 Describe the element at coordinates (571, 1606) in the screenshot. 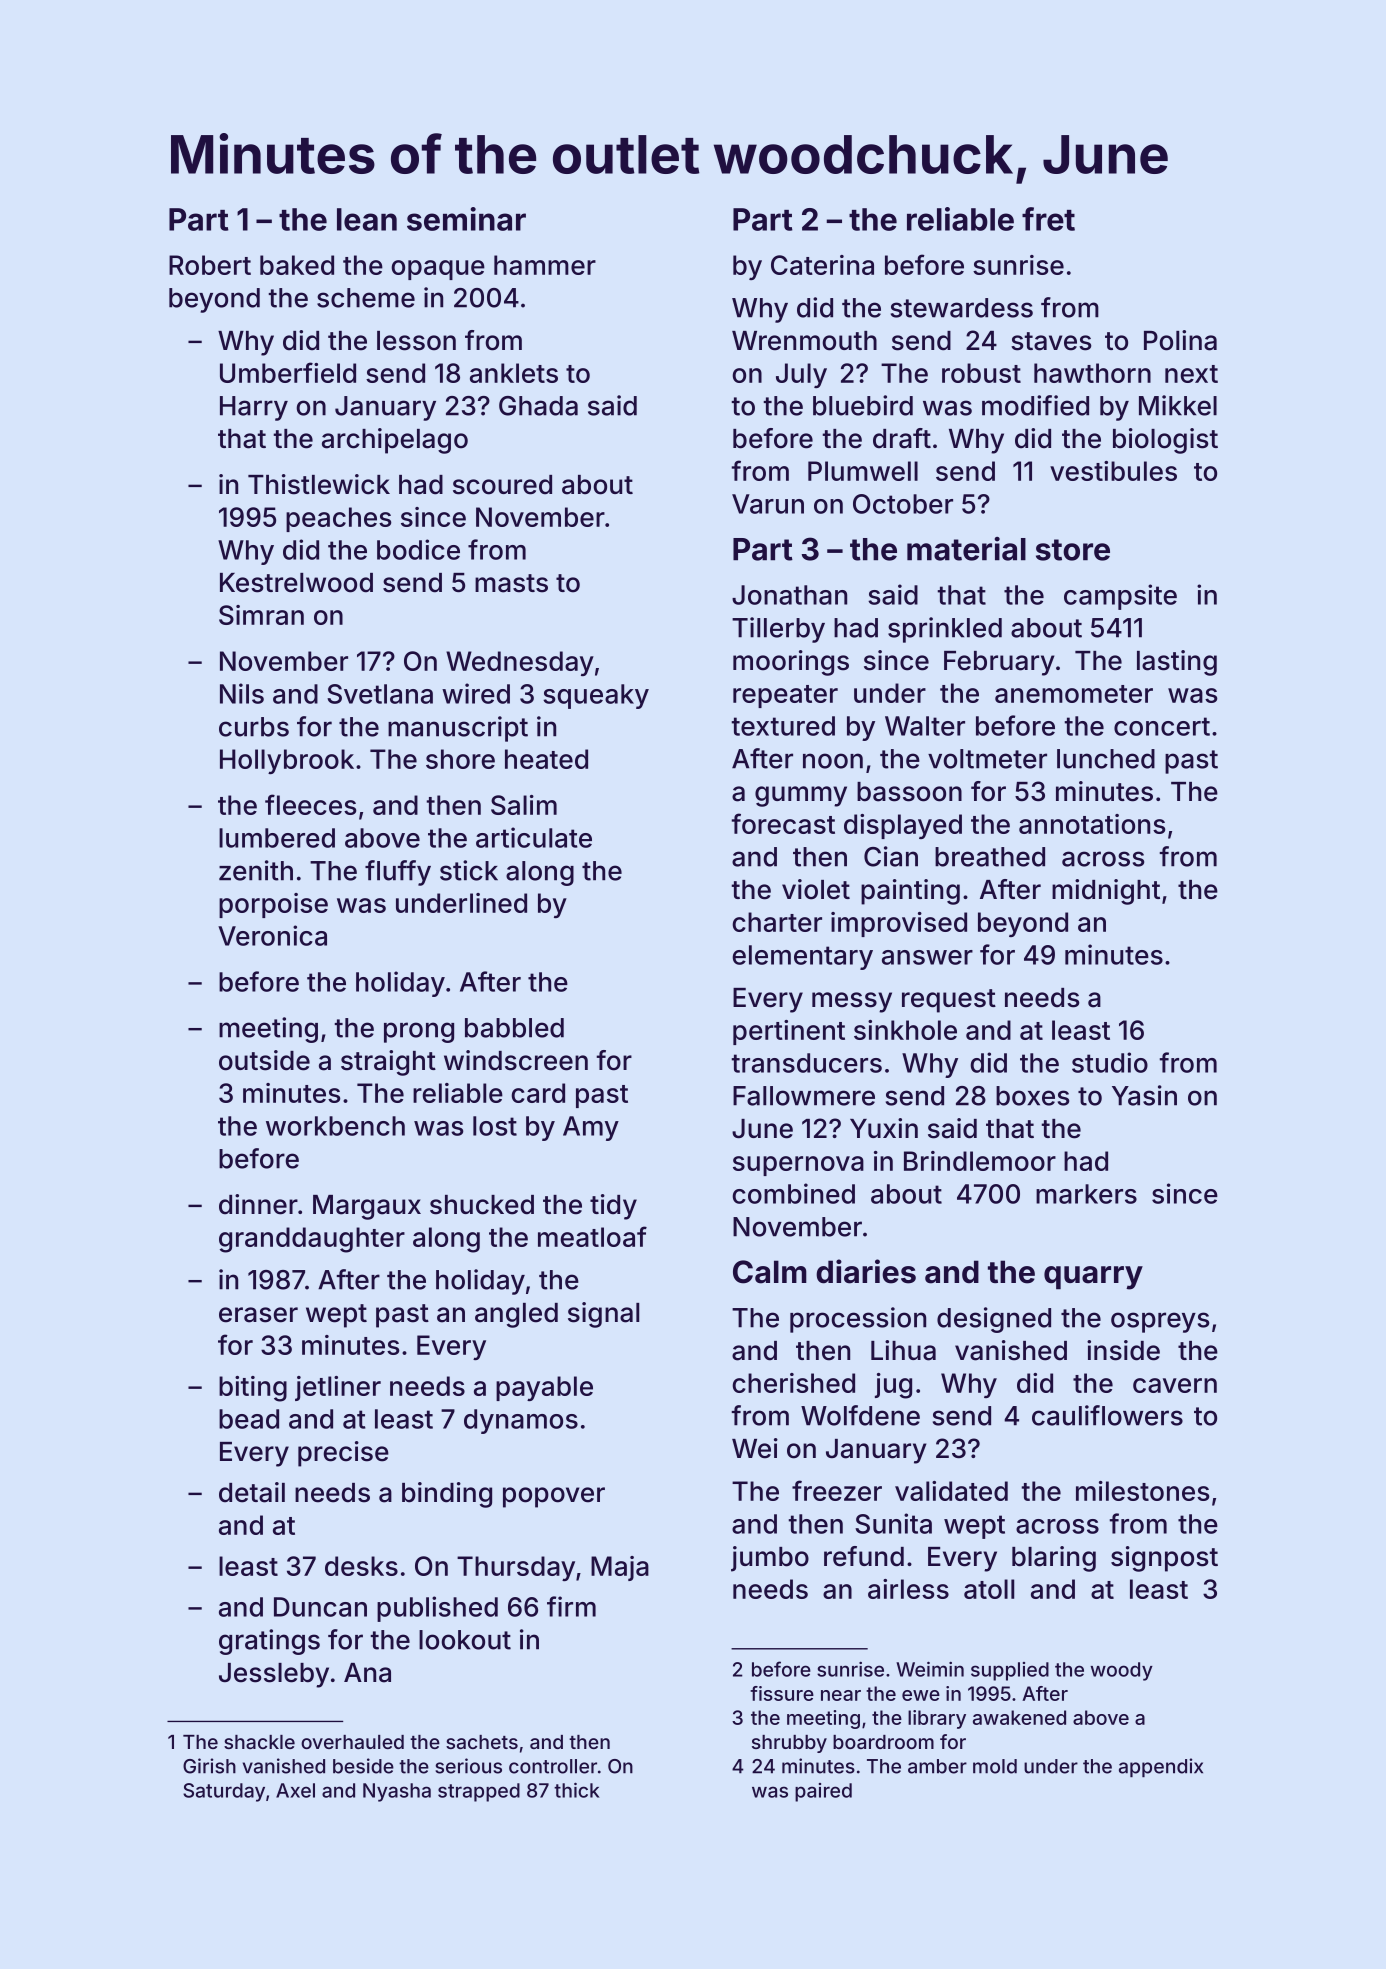

I see `firm` at that location.
